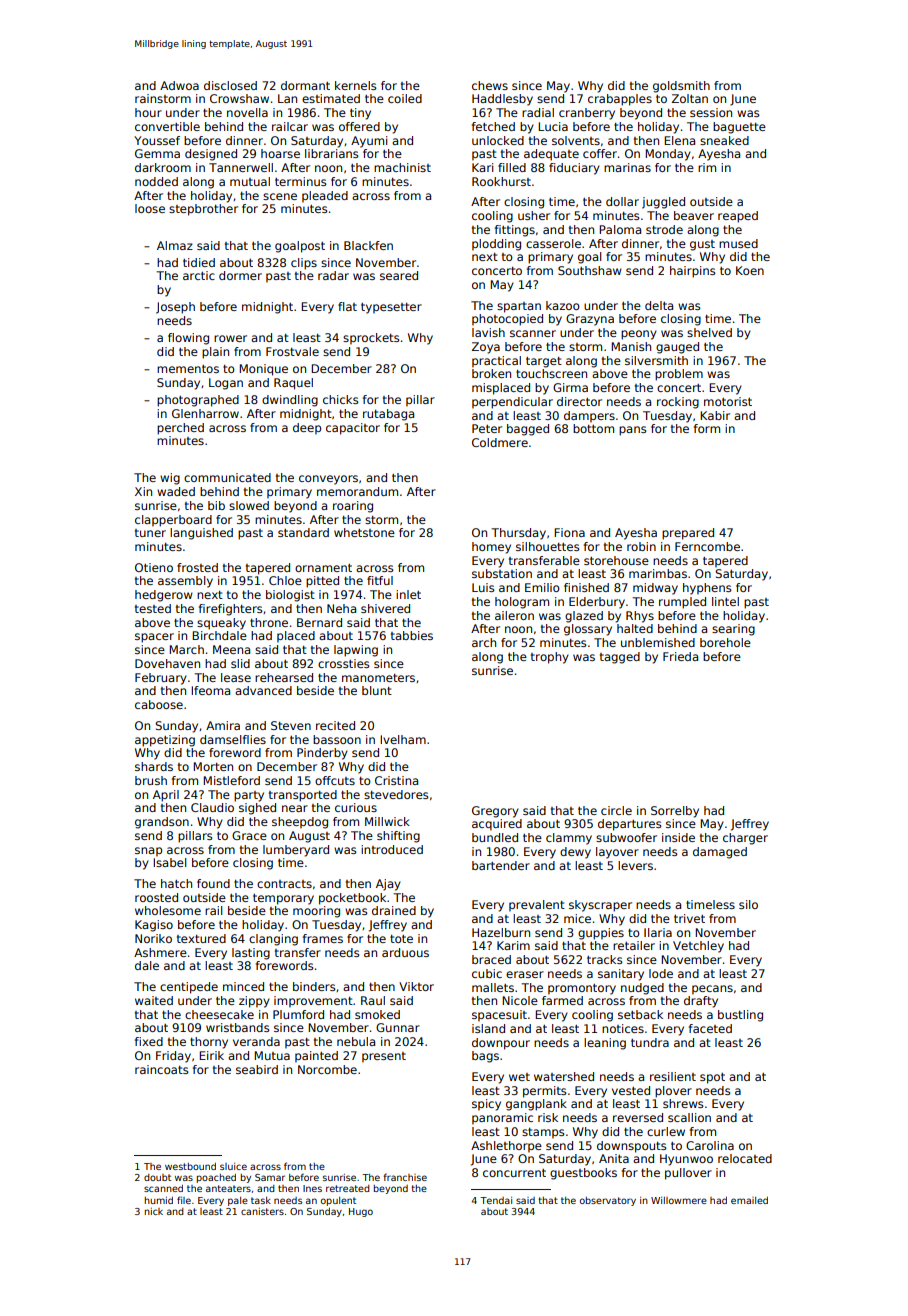 This page has width=908, height=1316. I want to click on Gregory, so click(495, 812).
